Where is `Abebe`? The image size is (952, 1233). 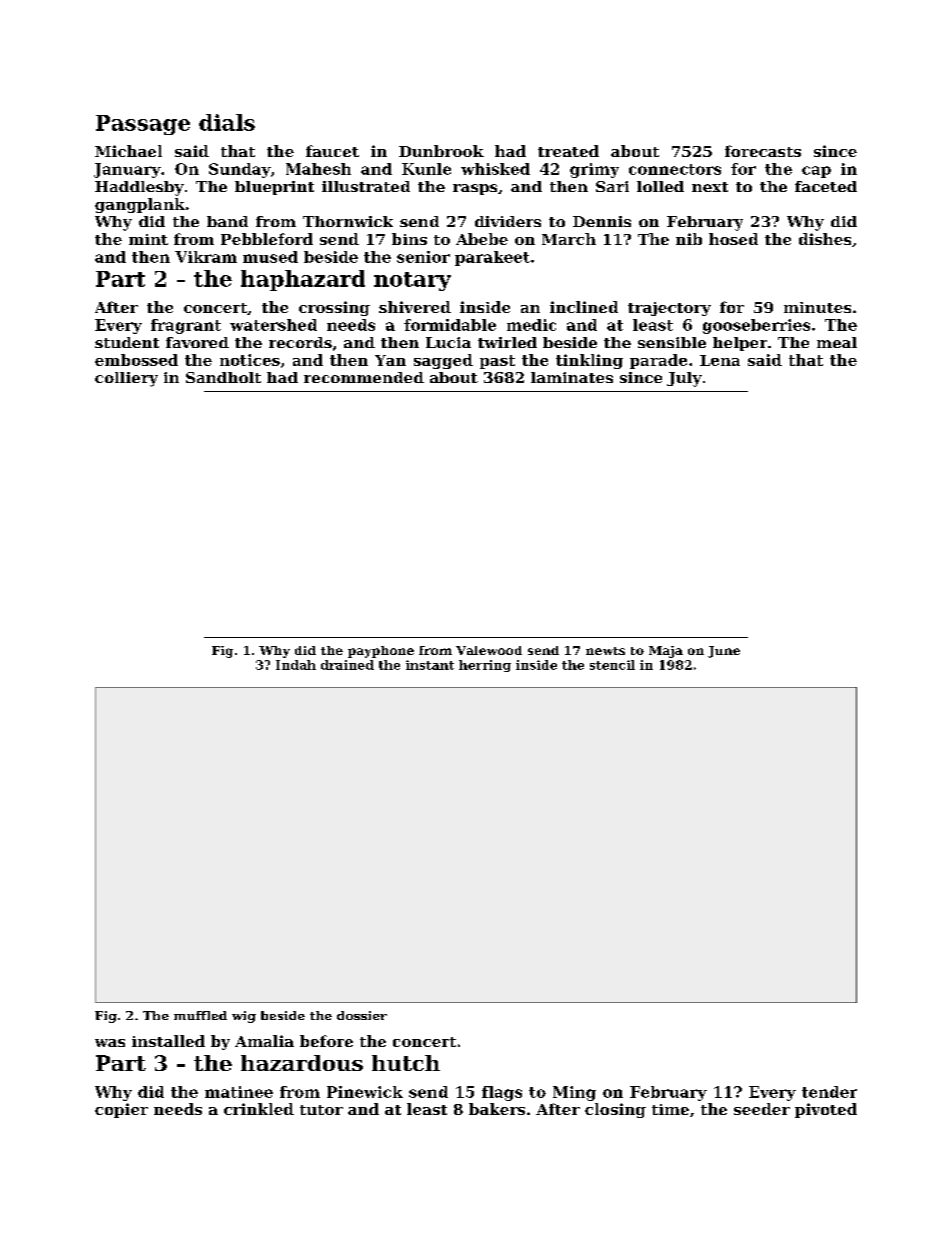
Abebe is located at coordinates (482, 239).
